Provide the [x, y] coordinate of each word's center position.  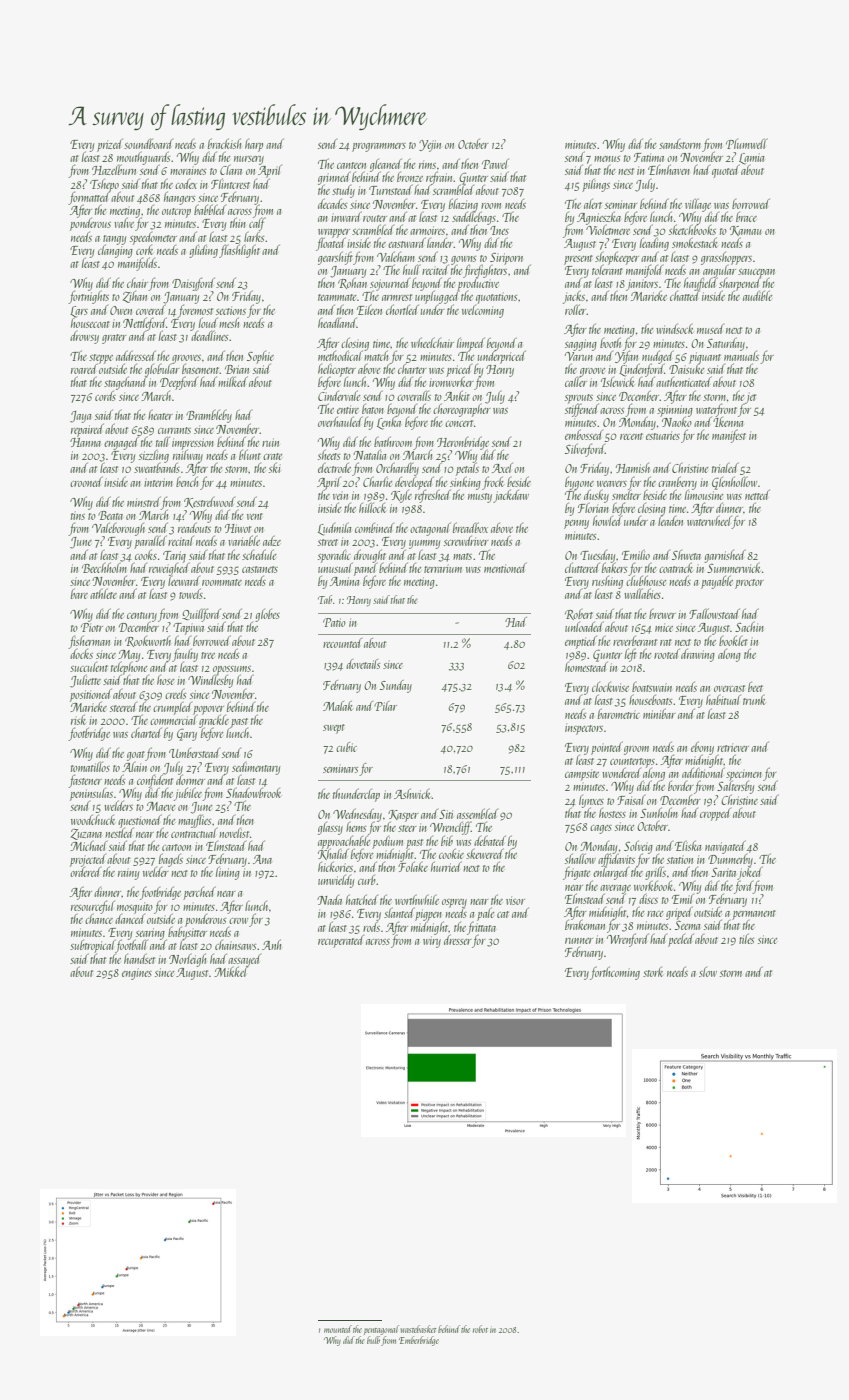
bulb [373, 1340]
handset [139, 958]
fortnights [88, 297]
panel [366, 569]
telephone [129, 668]
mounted [338, 1329]
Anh [271, 944]
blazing [463, 204]
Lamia [752, 159]
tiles [746, 938]
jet [751, 397]
